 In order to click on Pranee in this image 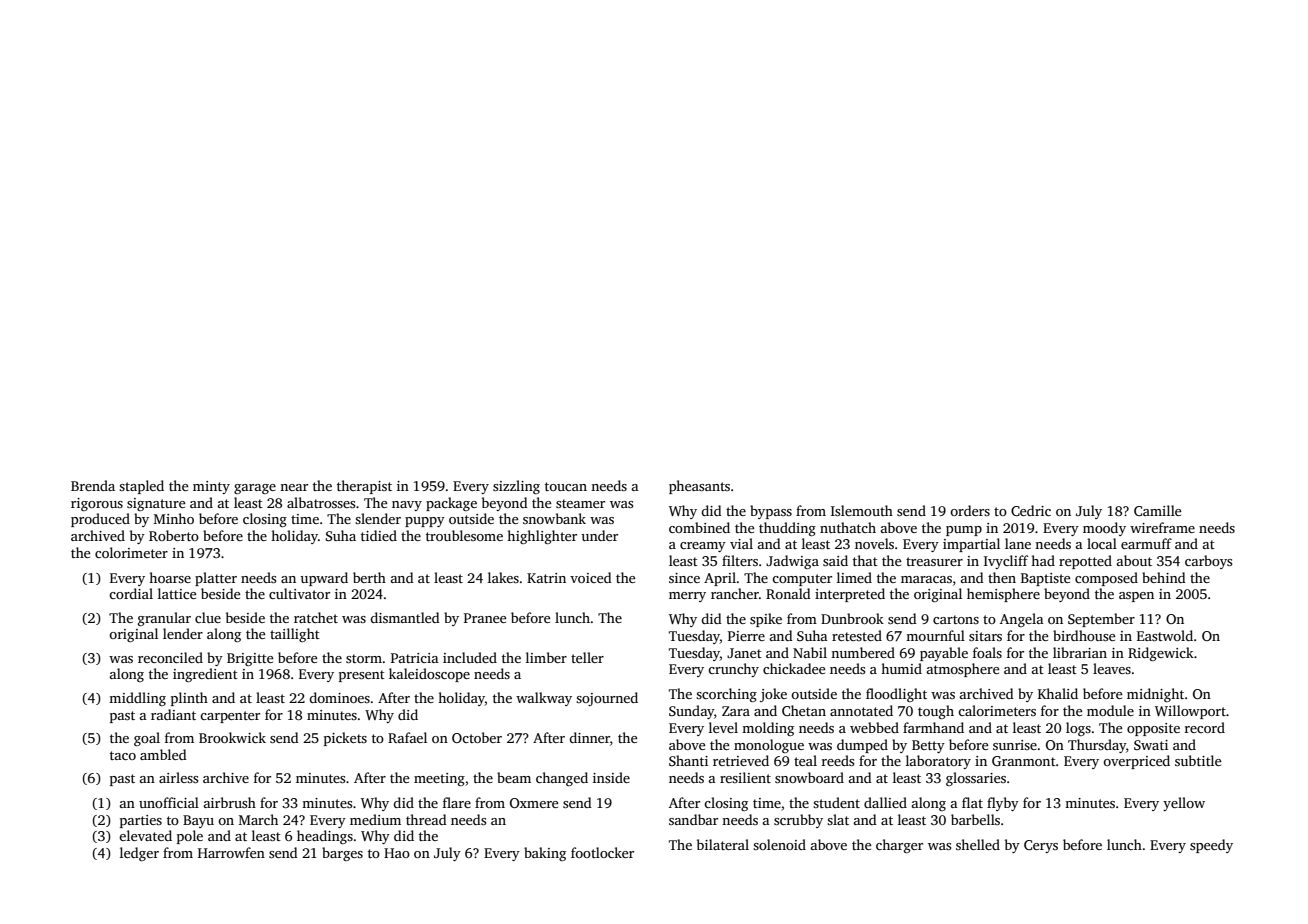, I will do `click(485, 618)`.
